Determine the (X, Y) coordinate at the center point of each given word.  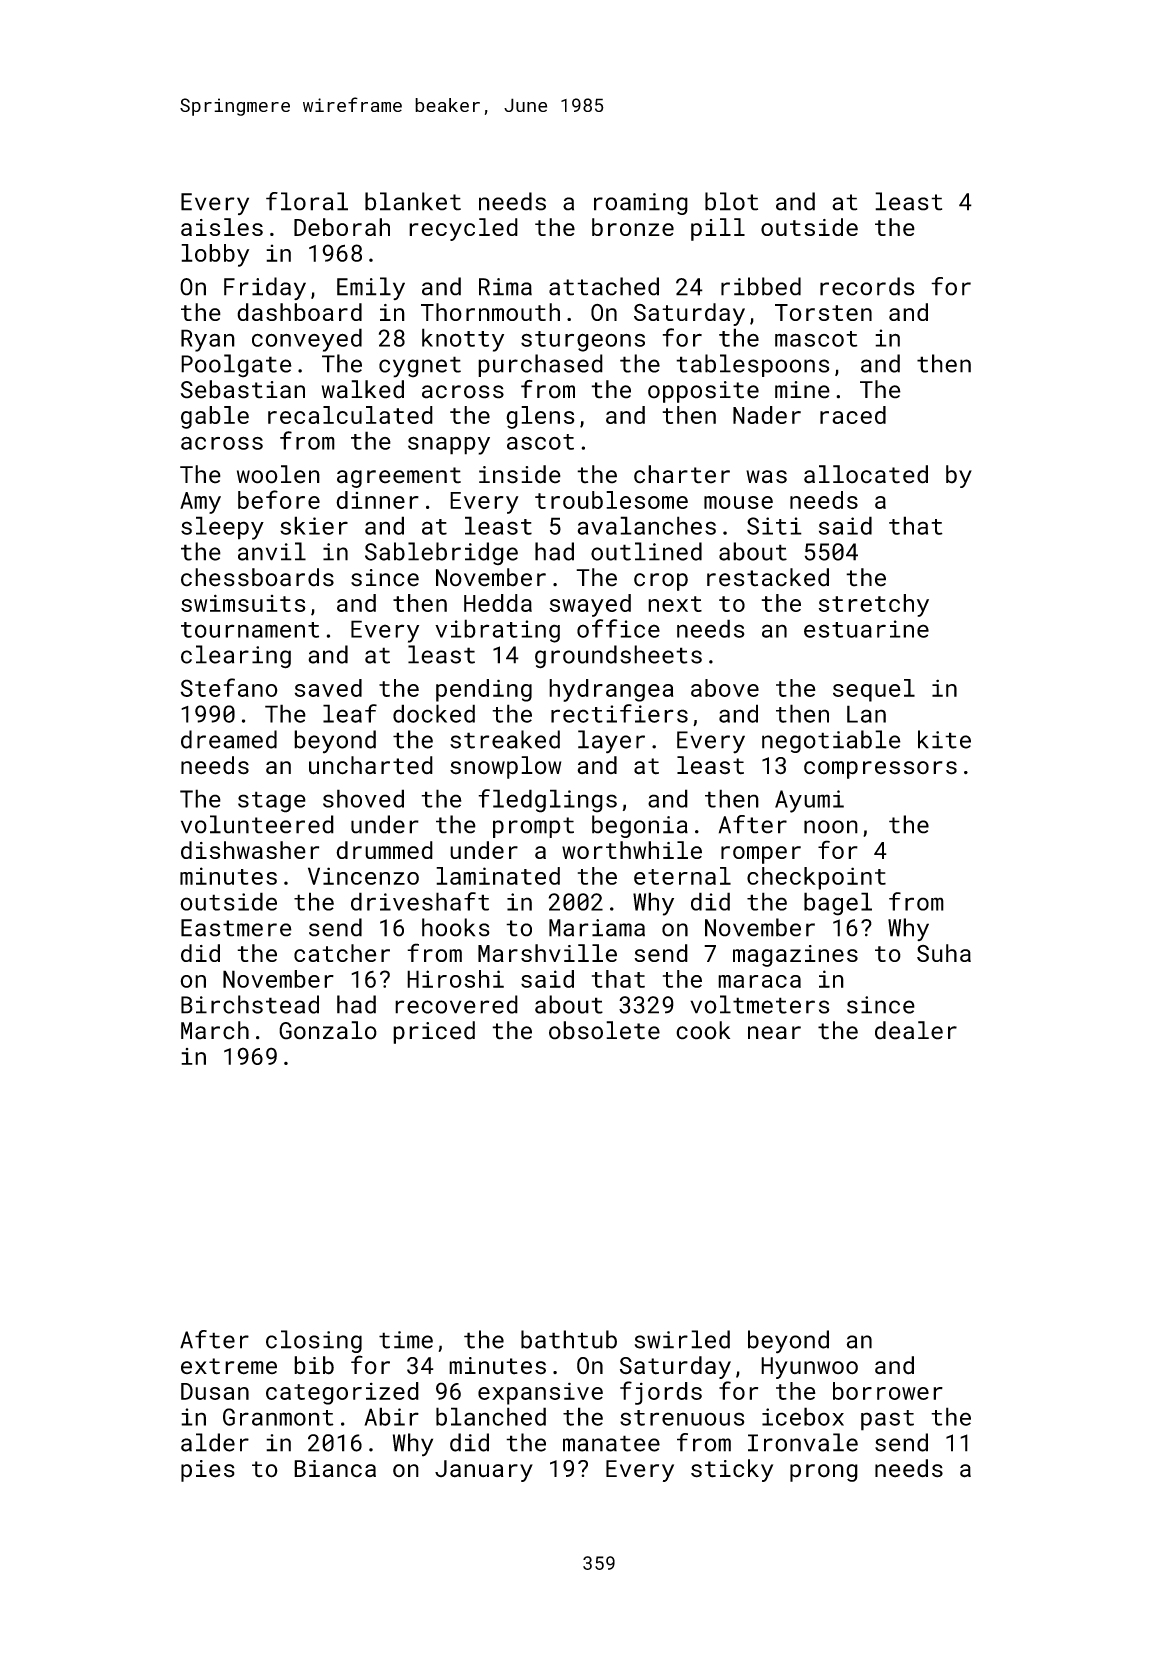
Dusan (215, 1391)
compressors (880, 770)
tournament (250, 630)
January (484, 1471)
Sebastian (243, 389)
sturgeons (583, 341)
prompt (533, 827)
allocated (866, 474)
